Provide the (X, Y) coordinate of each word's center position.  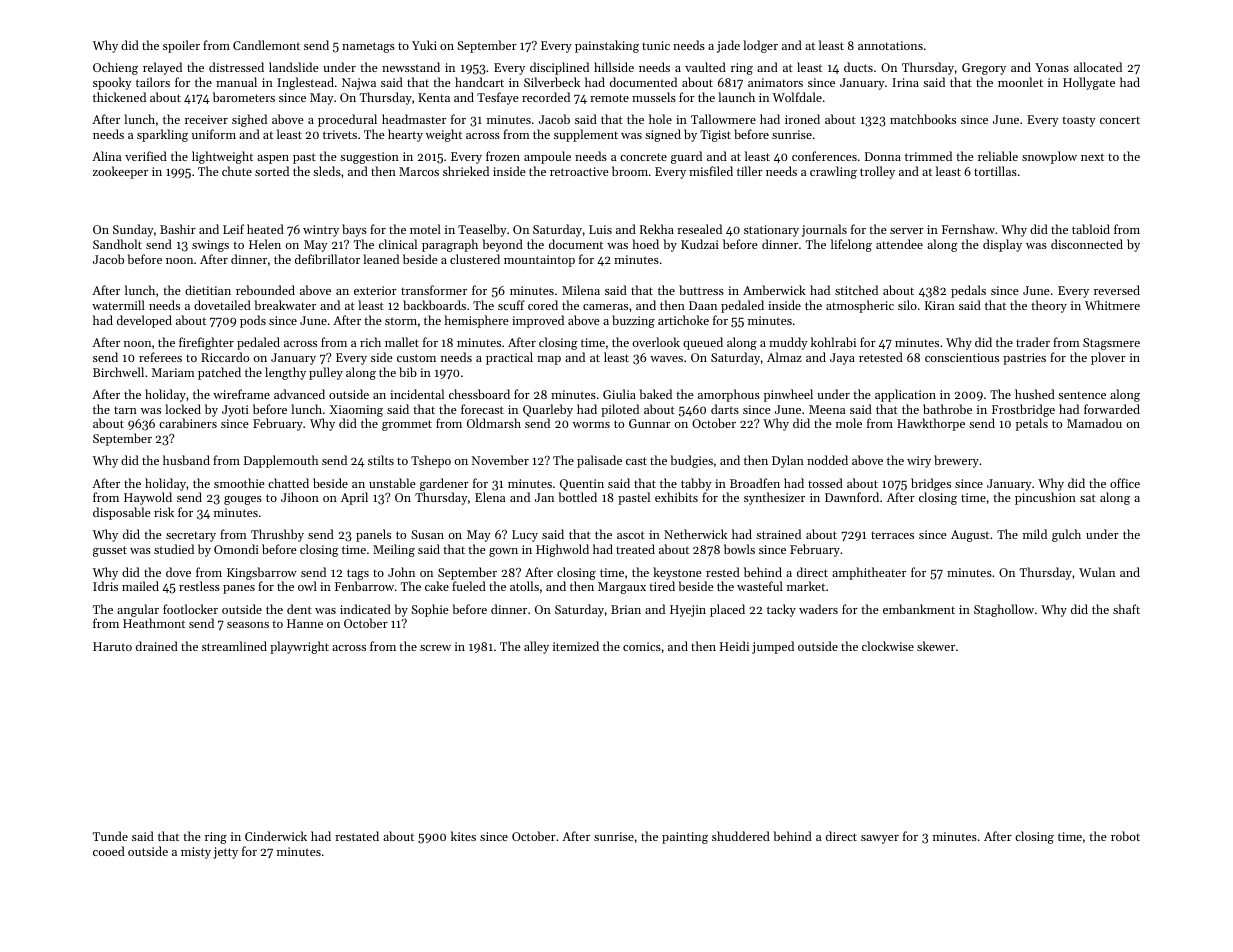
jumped (773, 647)
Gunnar (650, 423)
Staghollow (1004, 610)
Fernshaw (968, 229)
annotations (890, 45)
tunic (656, 45)
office (1125, 483)
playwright (299, 647)
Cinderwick (276, 836)
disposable (122, 513)
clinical (398, 244)
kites (463, 836)
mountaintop (539, 261)
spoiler (181, 46)
